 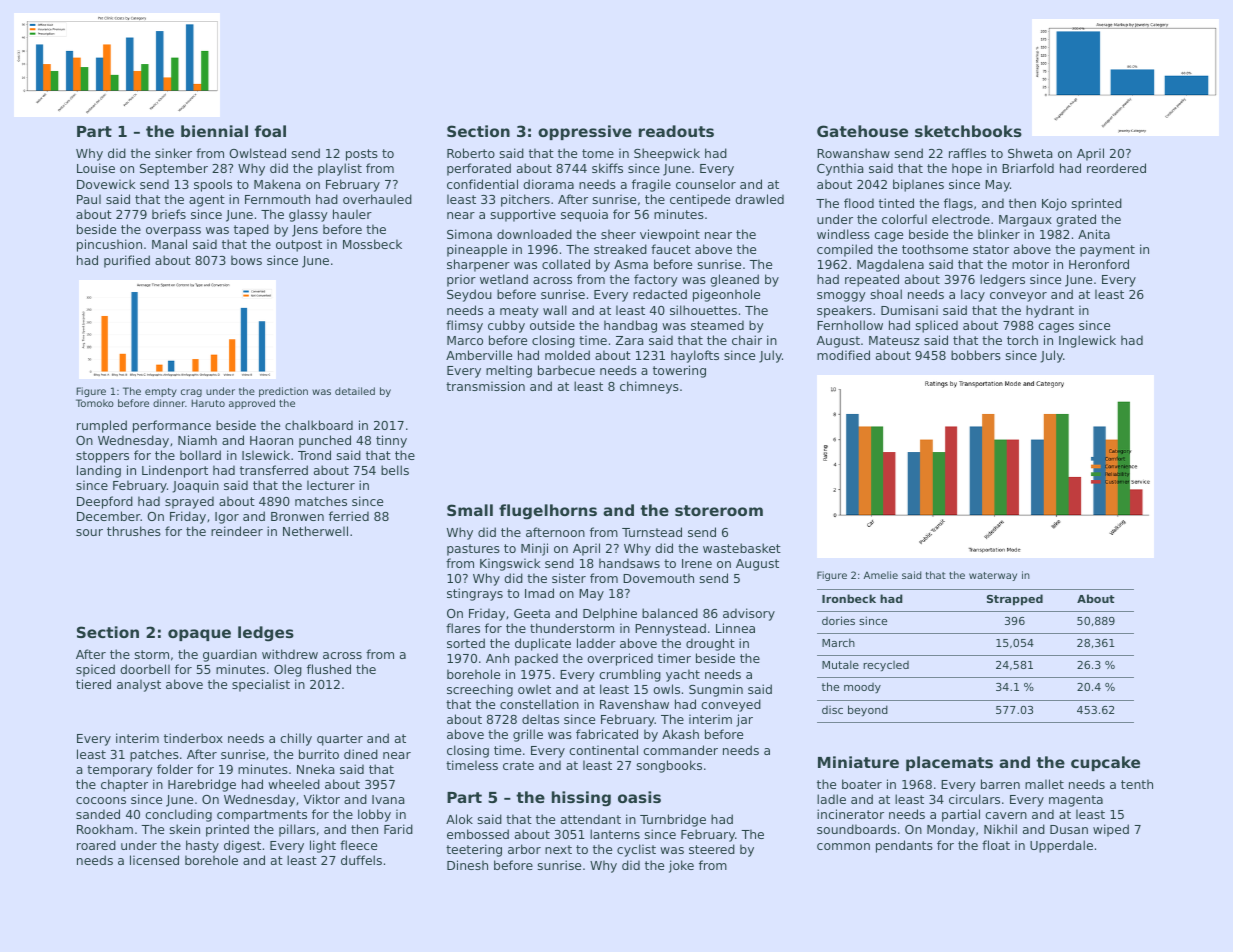 I want to click on bobbers, so click(x=976, y=355).
